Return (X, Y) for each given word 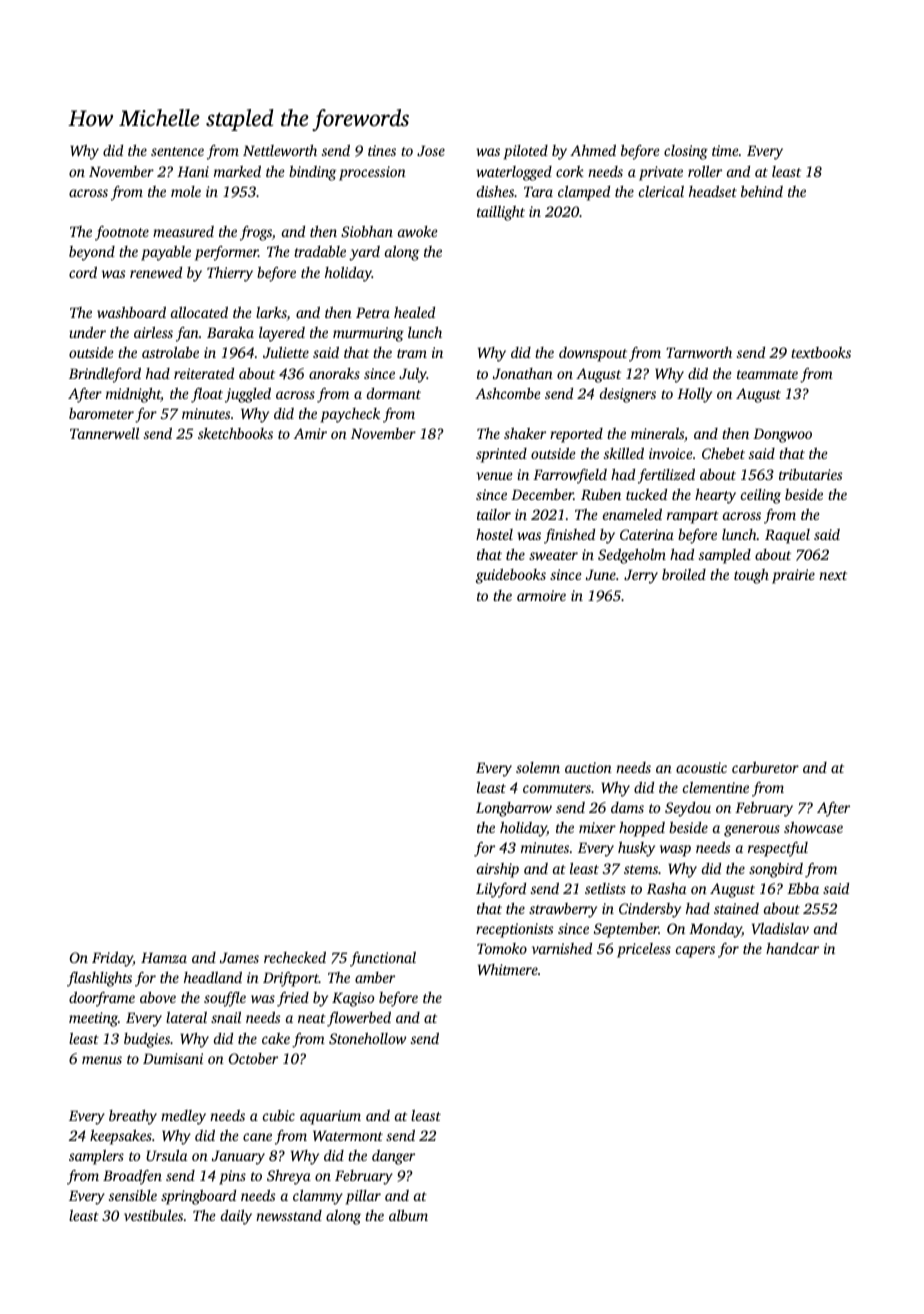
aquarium (330, 1117)
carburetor (765, 767)
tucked (646, 494)
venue (494, 476)
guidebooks (511, 576)
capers (695, 952)
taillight (501, 213)
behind (762, 191)
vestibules (153, 1215)
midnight (133, 395)
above (158, 997)
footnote (122, 233)
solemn (538, 767)
